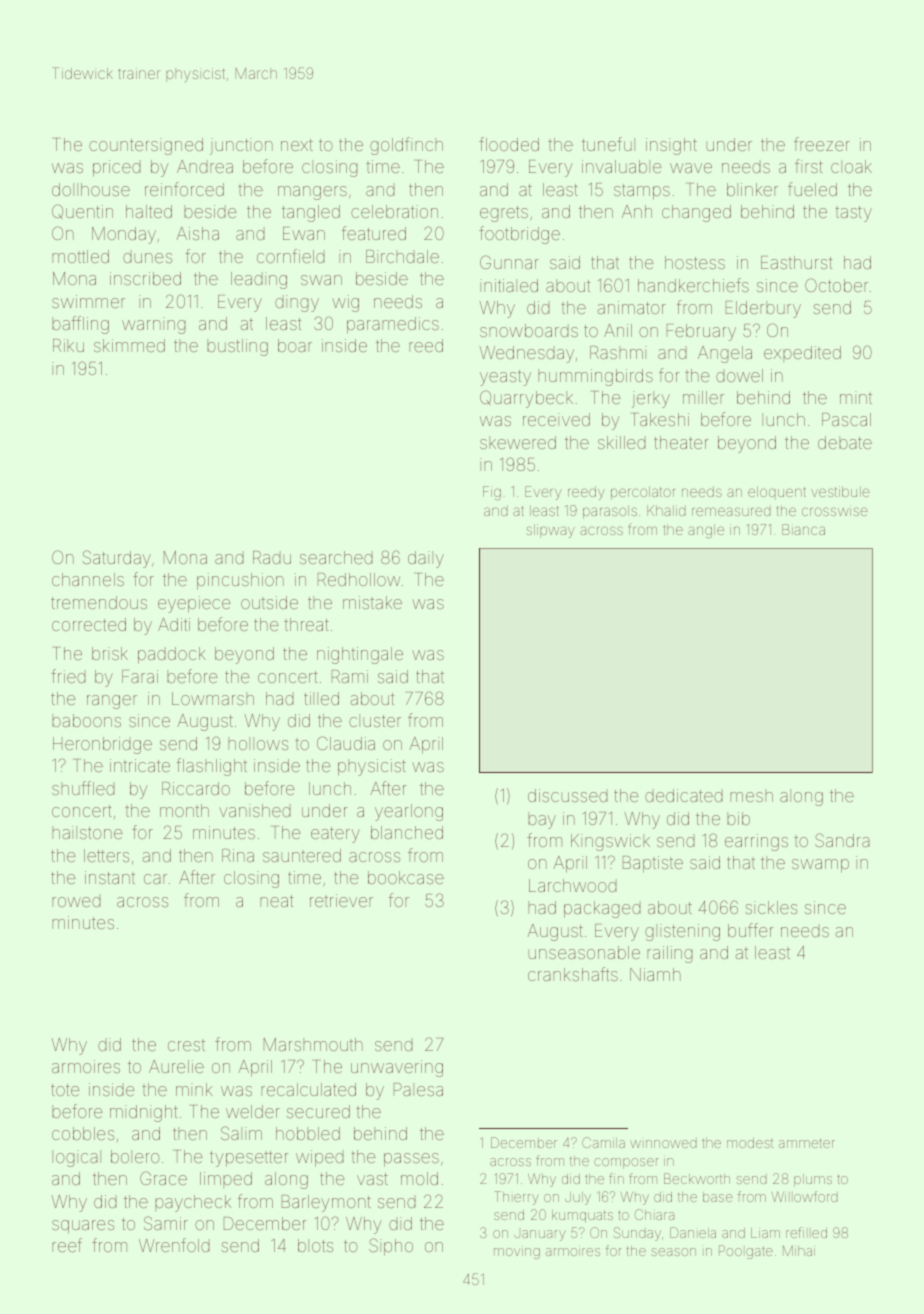  What do you see at coordinates (83, 1227) in the screenshot?
I see `squares` at bounding box center [83, 1227].
